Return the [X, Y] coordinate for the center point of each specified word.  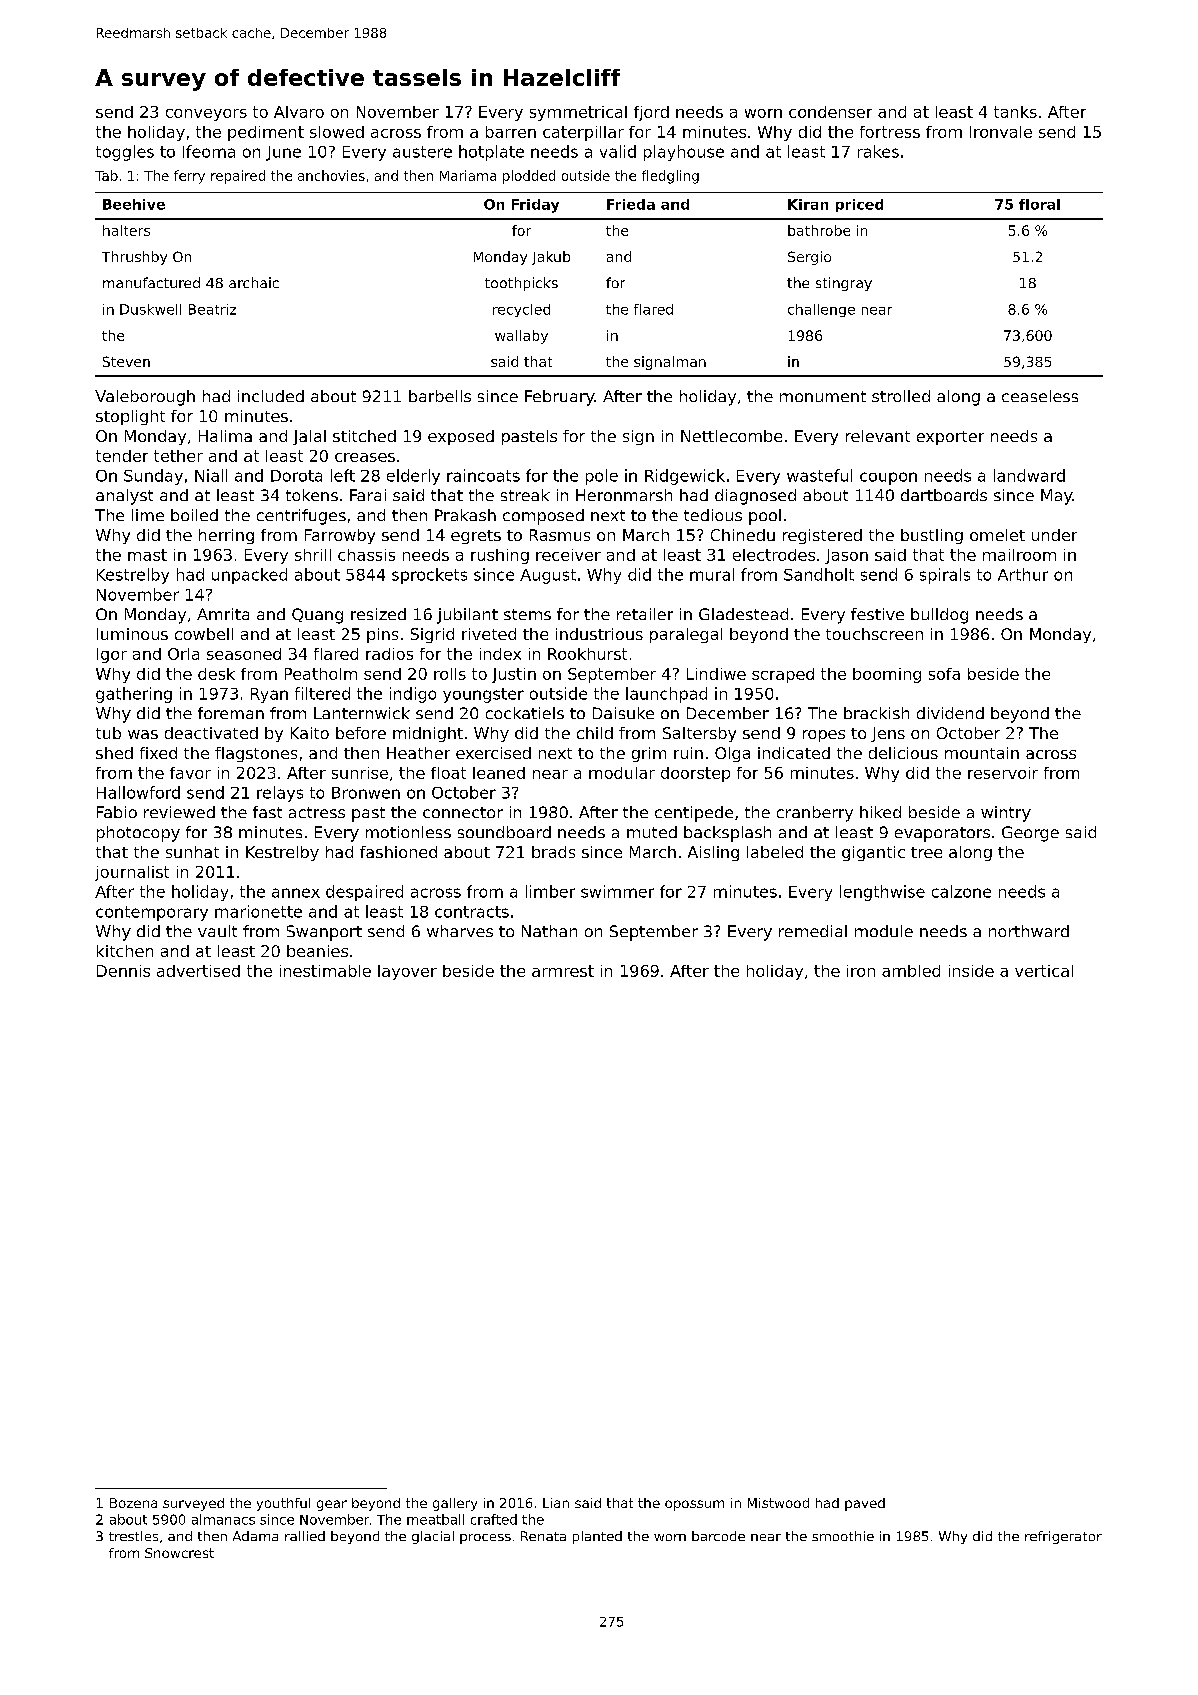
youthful [283, 1504]
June [283, 153]
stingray [844, 284]
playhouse [684, 153]
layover [407, 972]
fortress [890, 132]
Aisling [713, 853]
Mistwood [778, 1503]
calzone [961, 891]
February [560, 398]
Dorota [296, 476]
